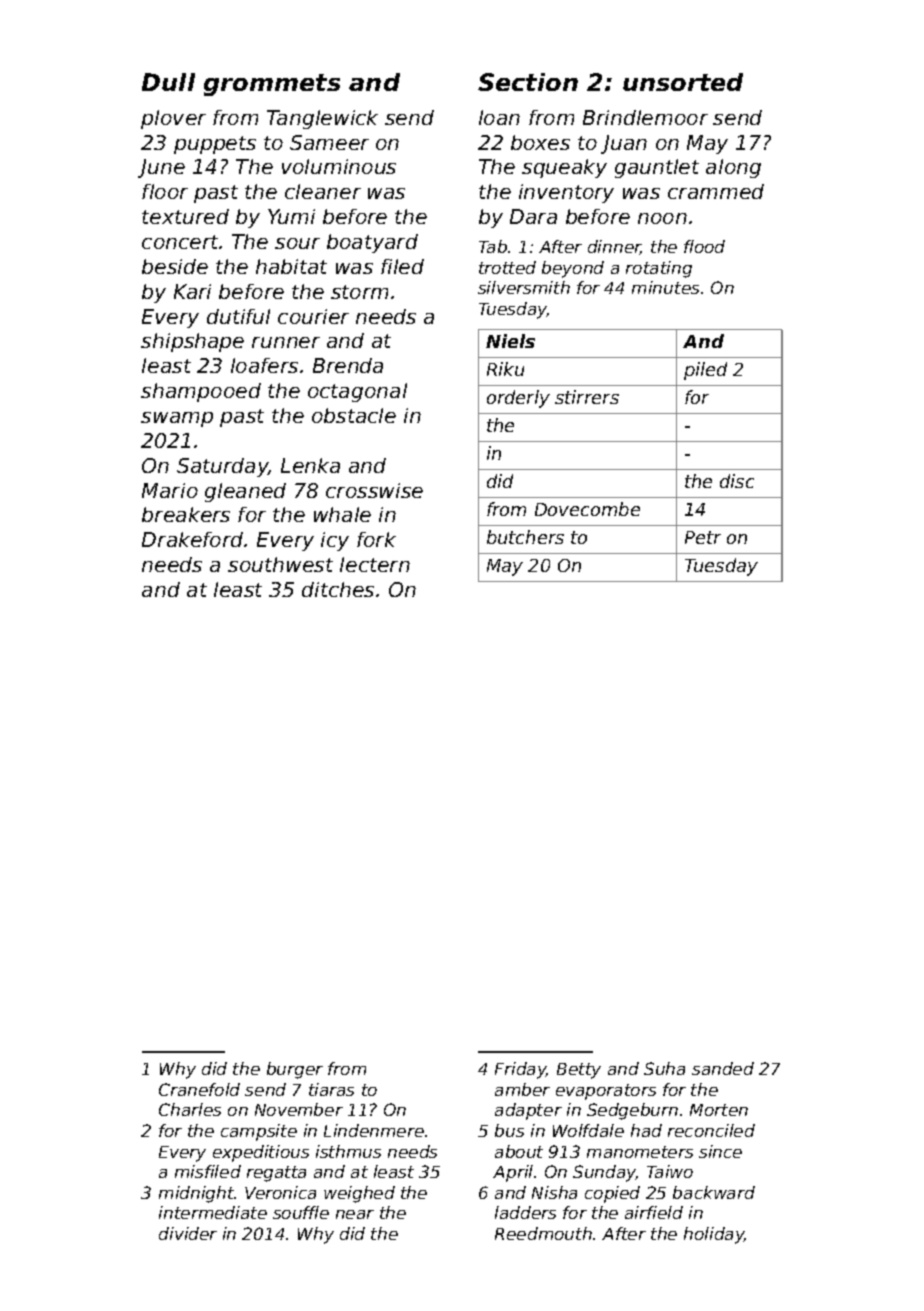 This page has height=1311, width=924. What do you see at coordinates (192, 539) in the page?
I see `Drakeford` at bounding box center [192, 539].
